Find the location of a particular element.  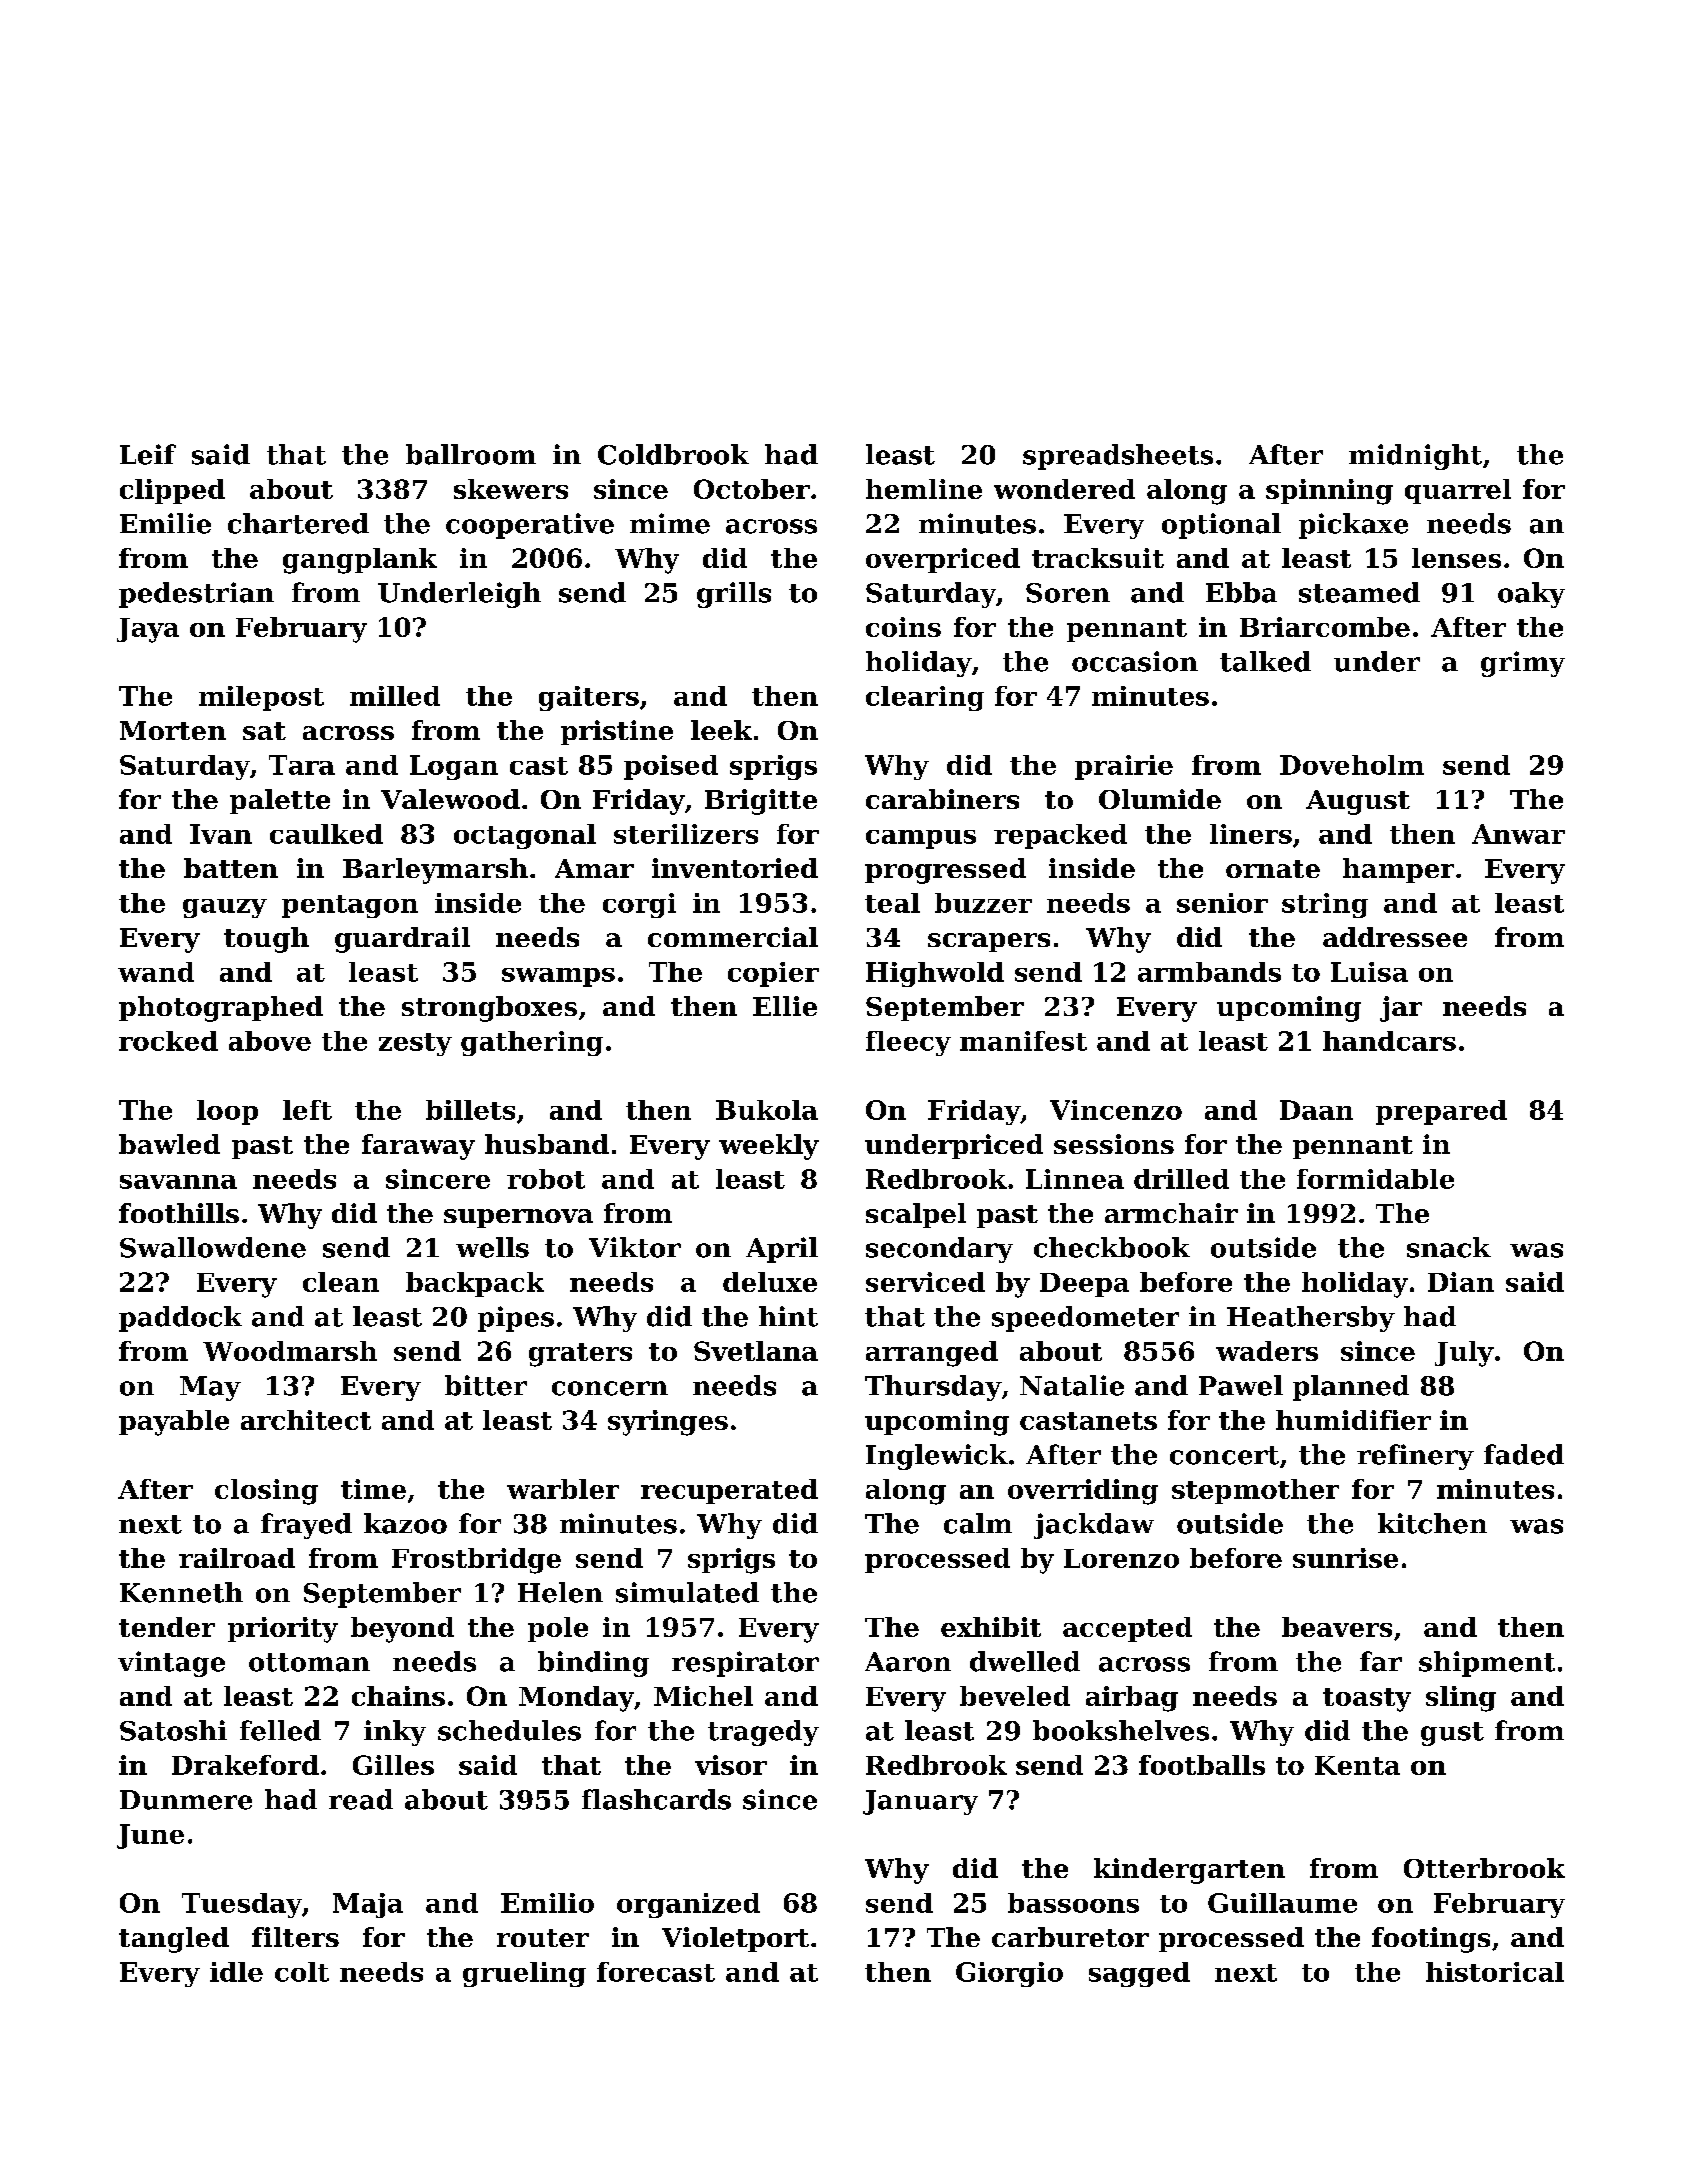

billets is located at coordinates (470, 1110).
